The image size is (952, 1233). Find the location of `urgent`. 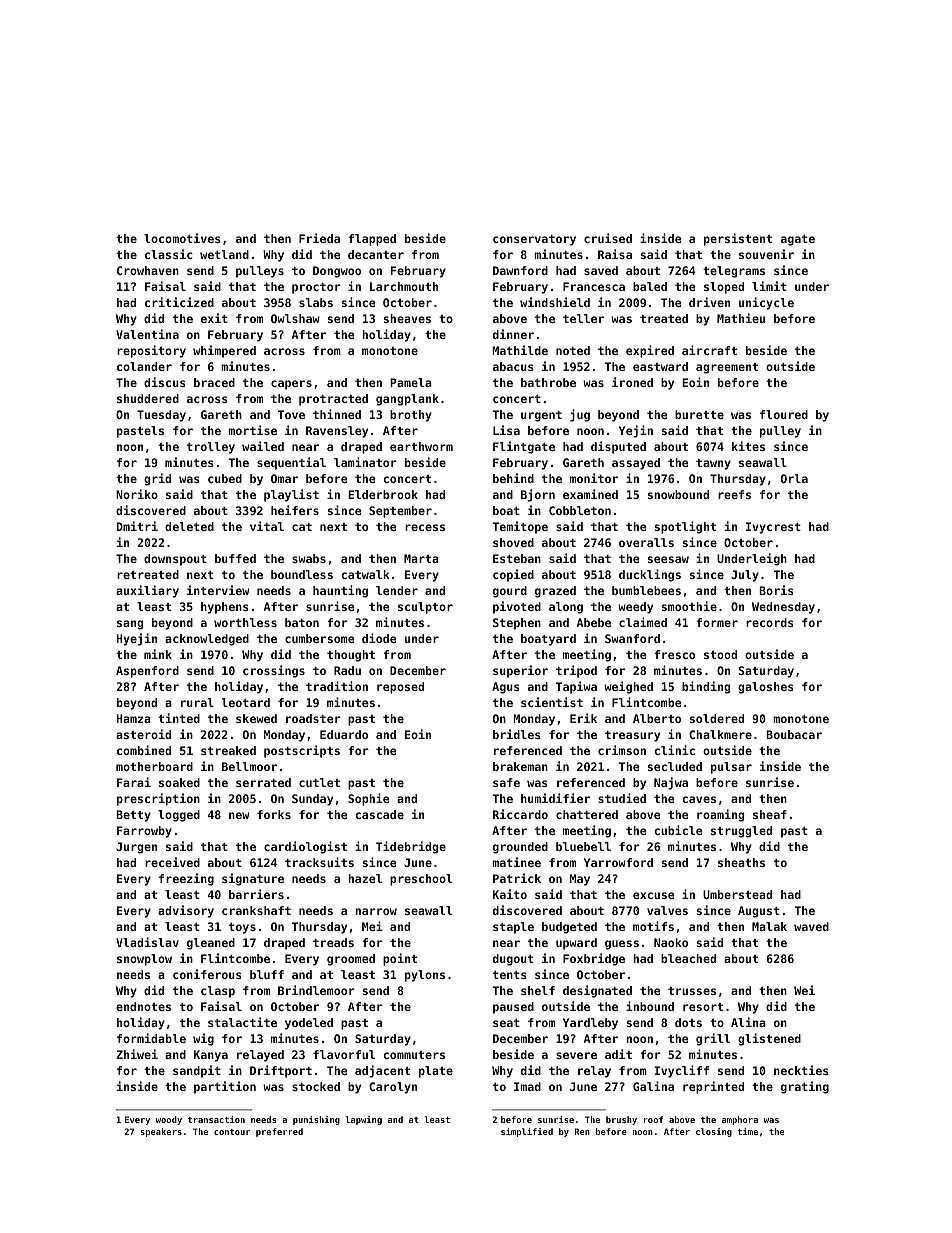

urgent is located at coordinates (541, 416).
